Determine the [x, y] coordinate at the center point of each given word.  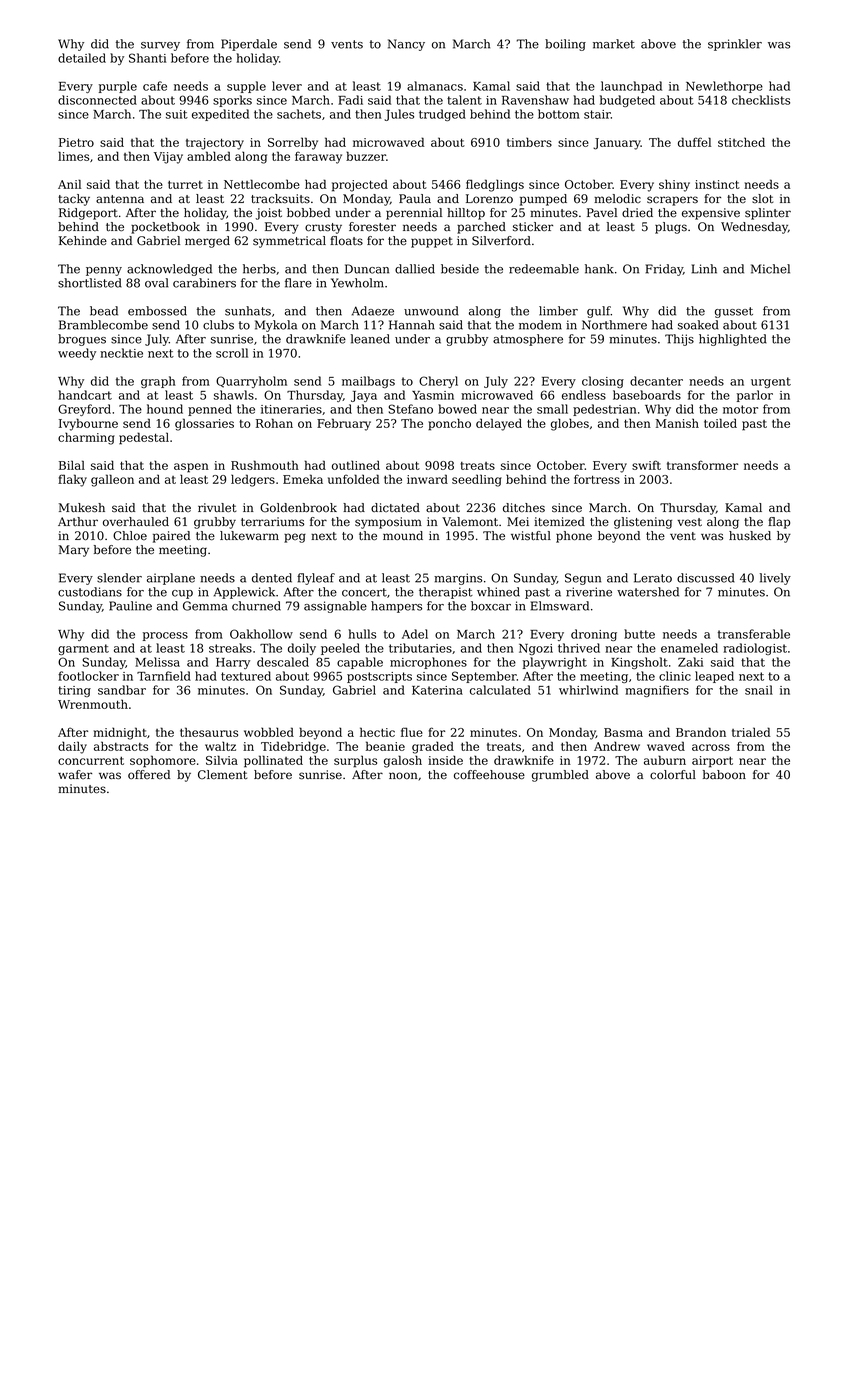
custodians [90, 592]
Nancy [406, 45]
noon [403, 776]
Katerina [437, 690]
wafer [75, 774]
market [614, 44]
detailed [82, 58]
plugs [671, 228]
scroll [232, 353]
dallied [415, 269]
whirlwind [588, 690]
